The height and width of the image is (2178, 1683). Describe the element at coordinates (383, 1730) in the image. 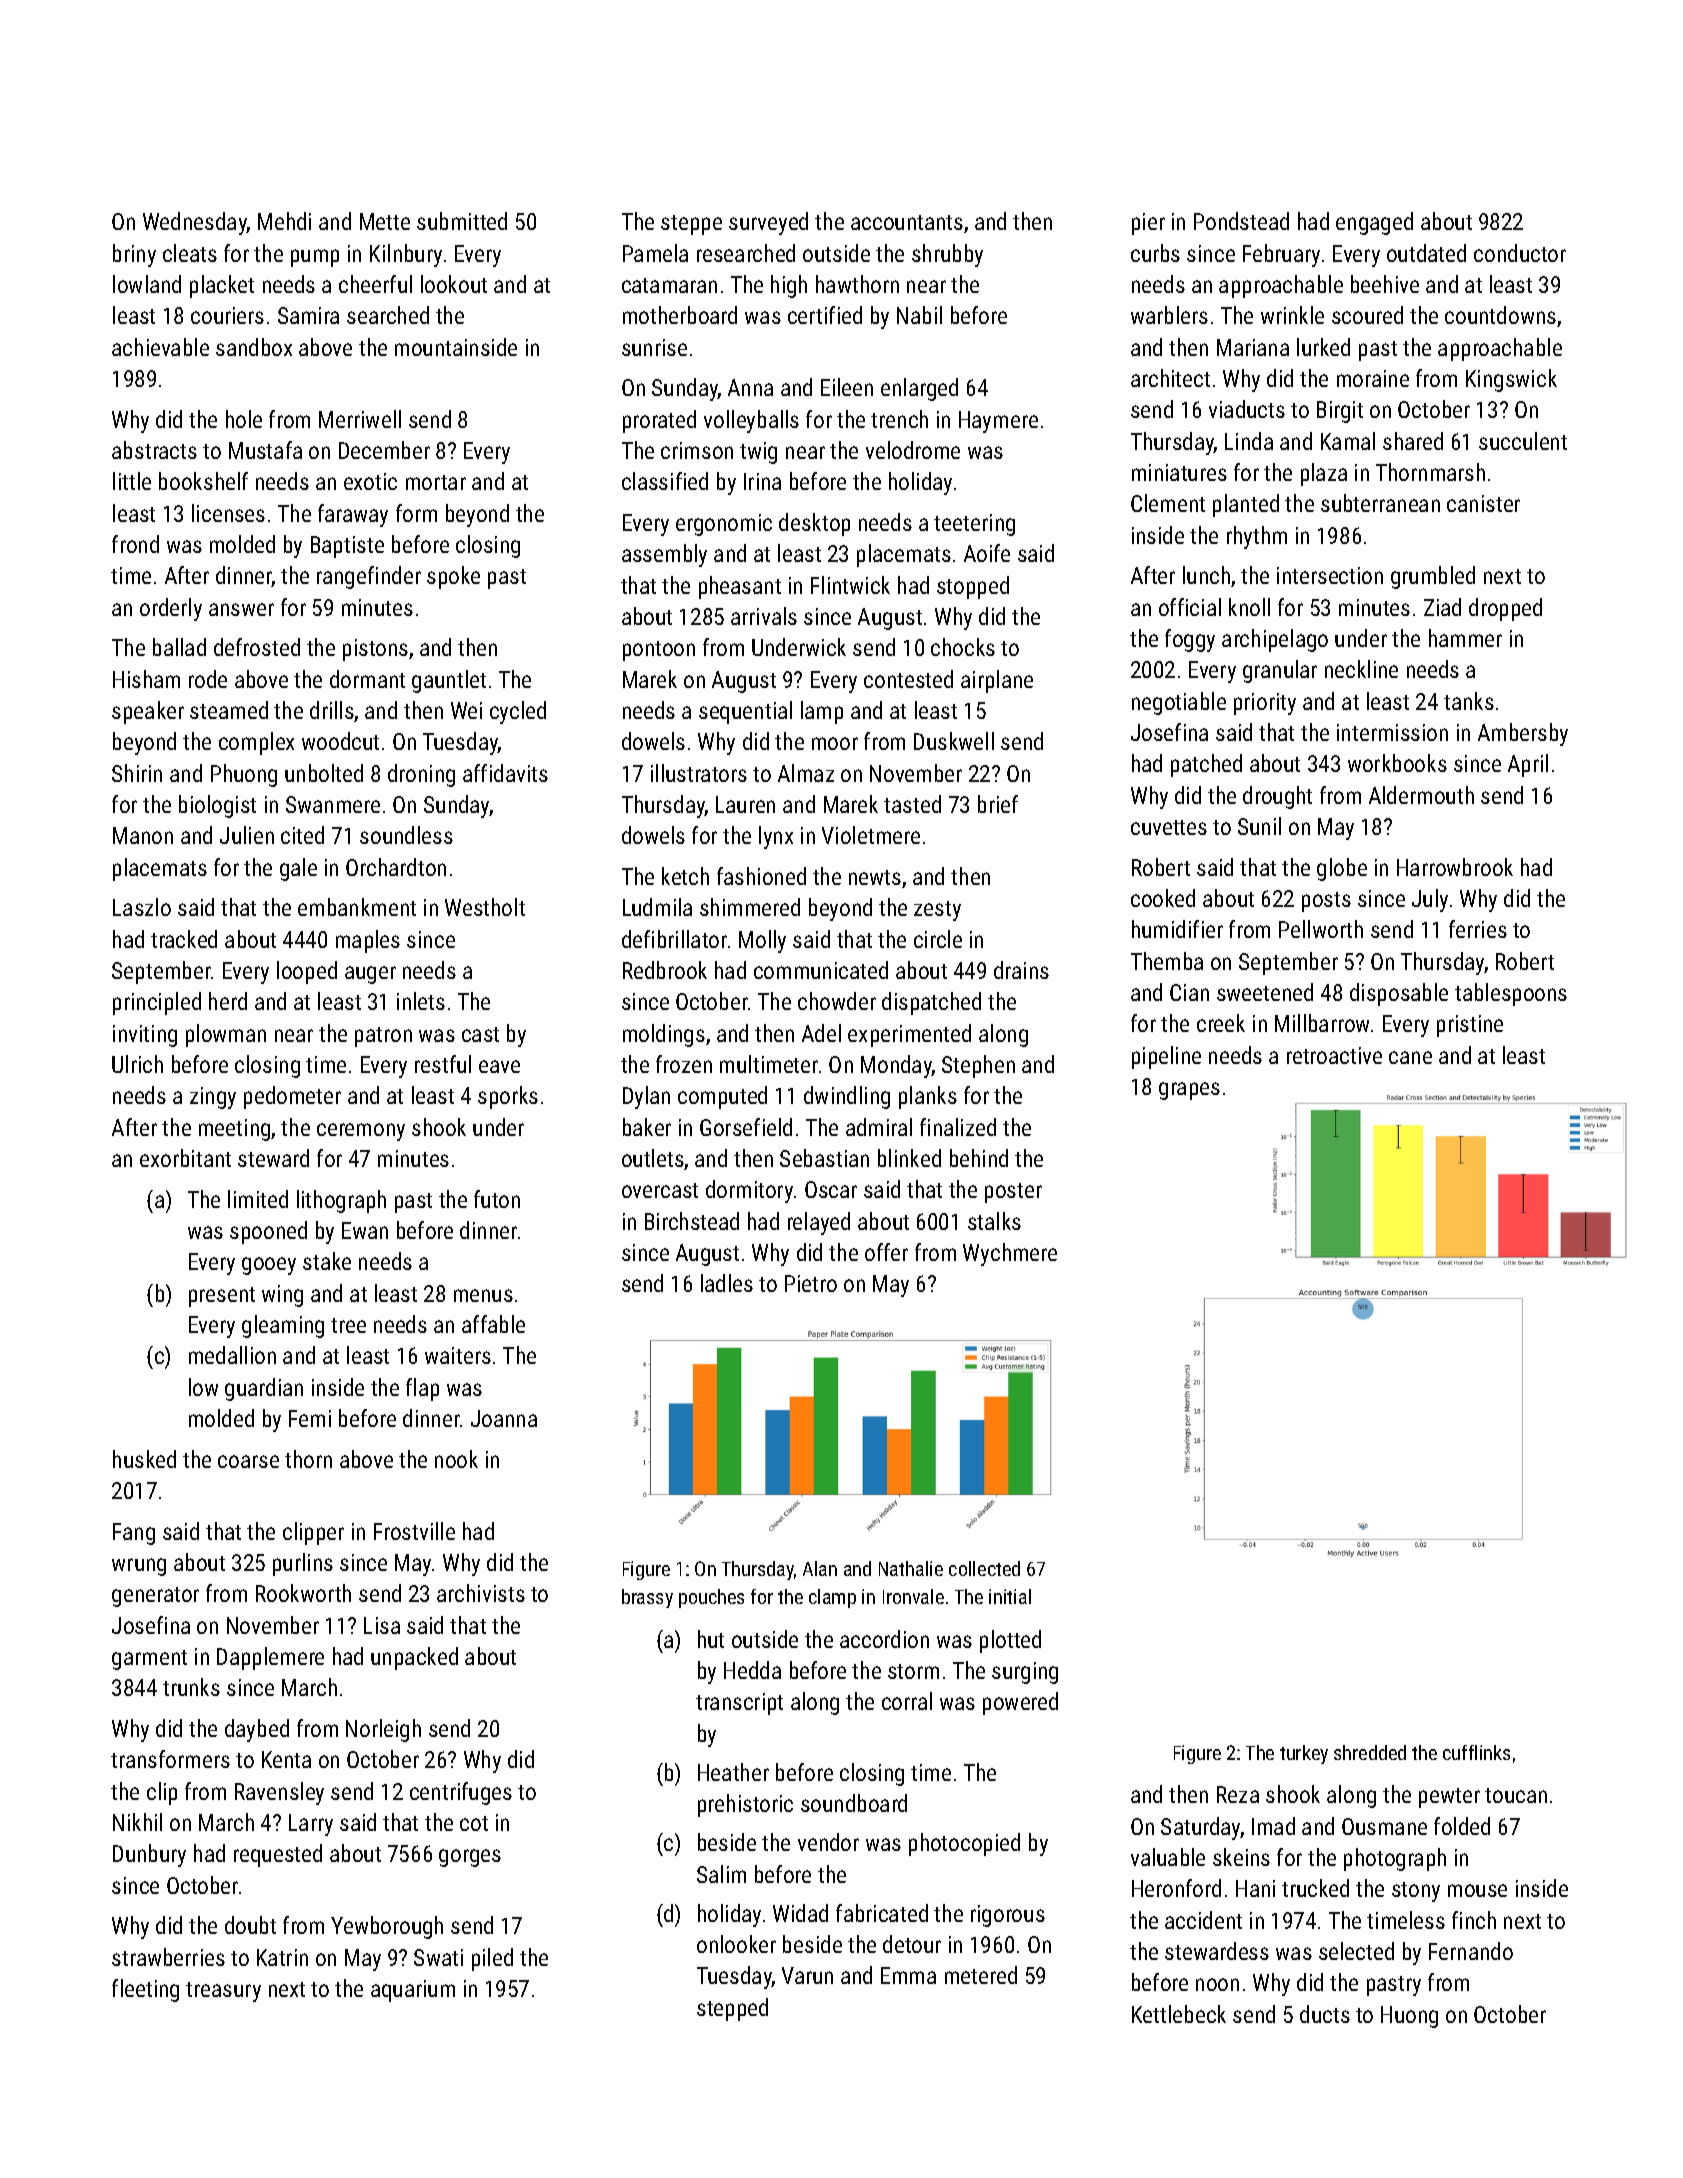

I see `Norleigh` at that location.
